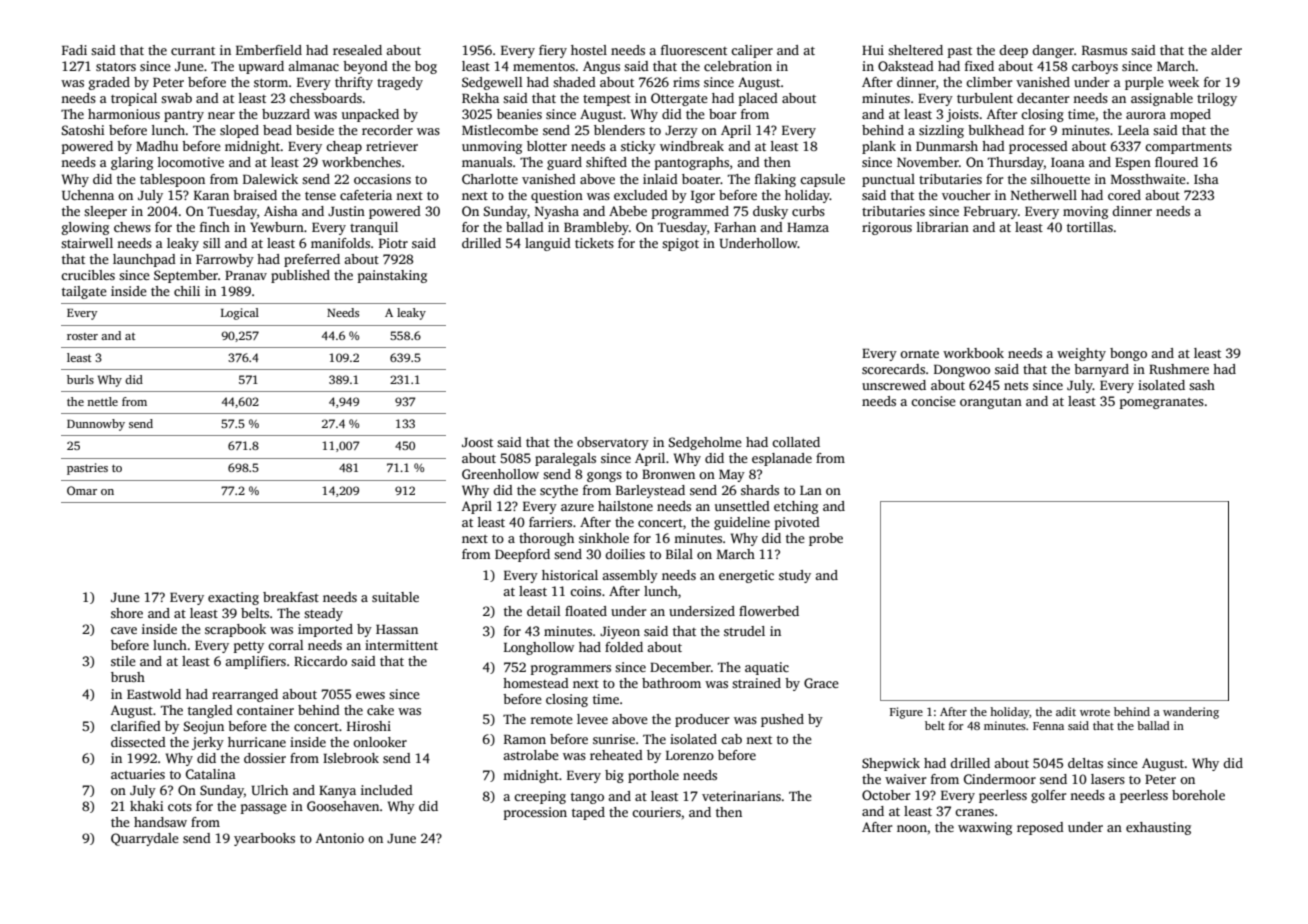 The image size is (1308, 924). What do you see at coordinates (357, 50) in the page?
I see `resealed` at bounding box center [357, 50].
